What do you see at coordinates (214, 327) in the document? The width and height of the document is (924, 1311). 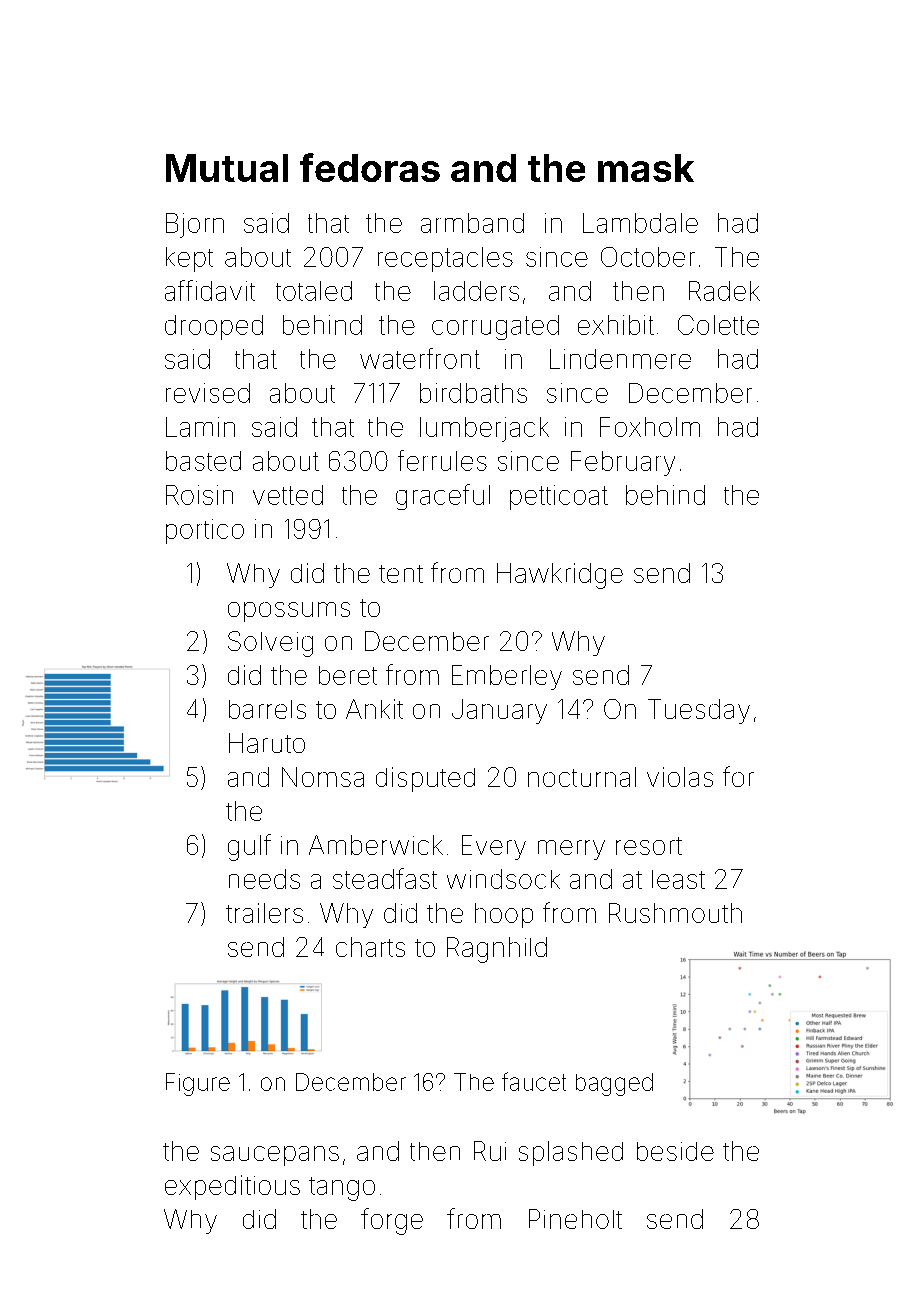 I see `drooped` at bounding box center [214, 327].
